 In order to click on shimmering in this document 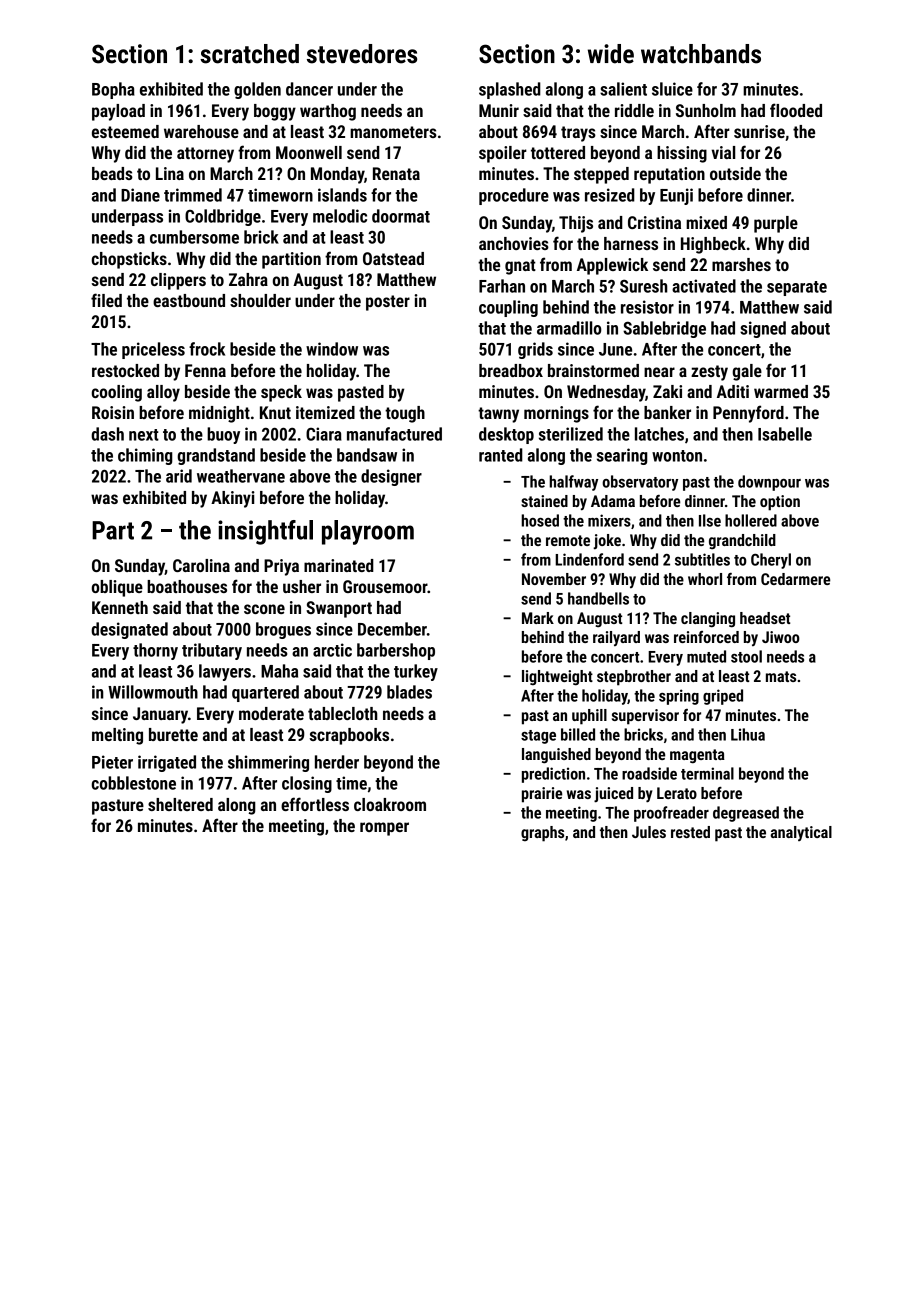, I will do `click(268, 763)`.
